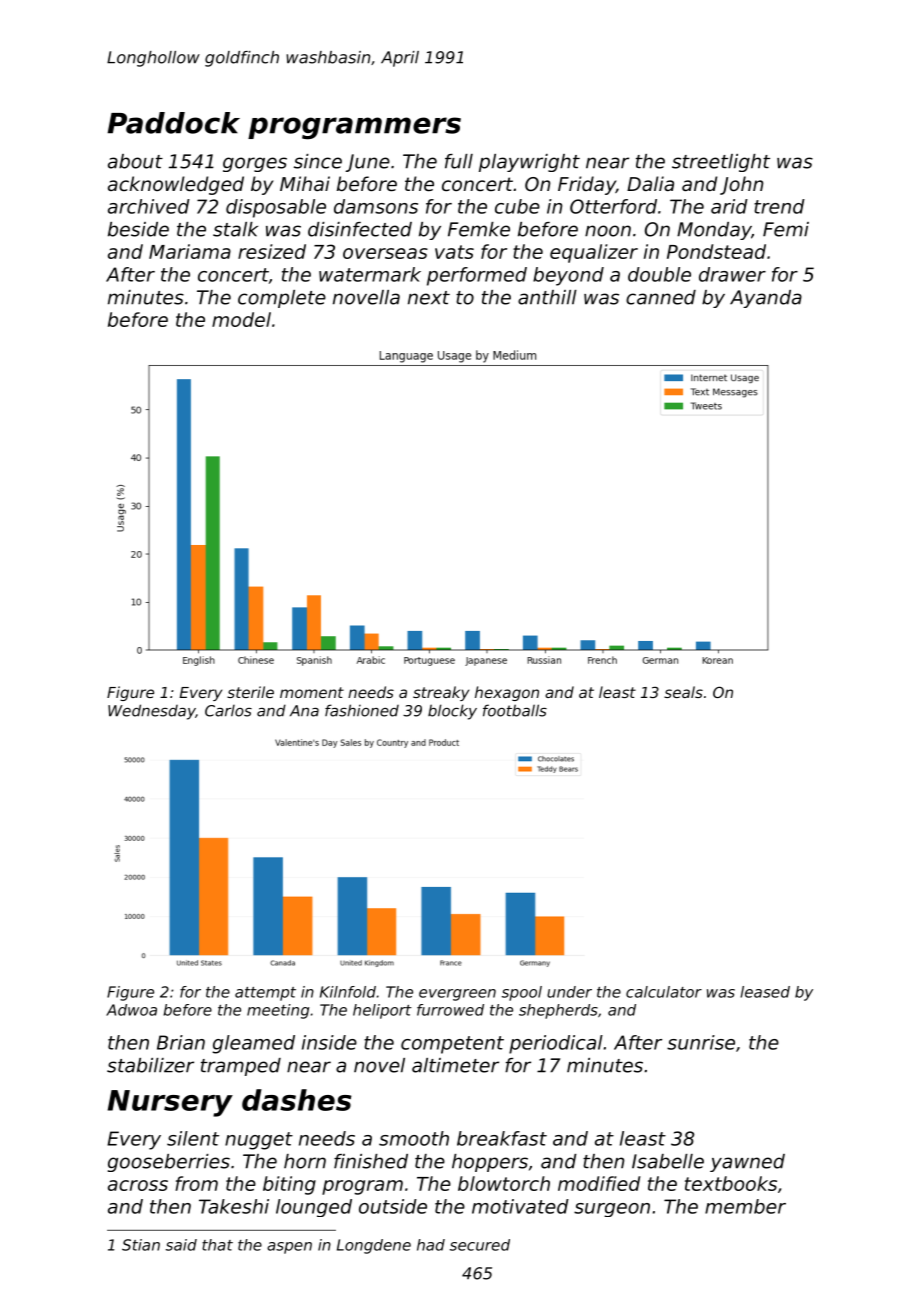 This page has height=1308, width=924. What do you see at coordinates (393, 1206) in the page?
I see `outside` at bounding box center [393, 1206].
